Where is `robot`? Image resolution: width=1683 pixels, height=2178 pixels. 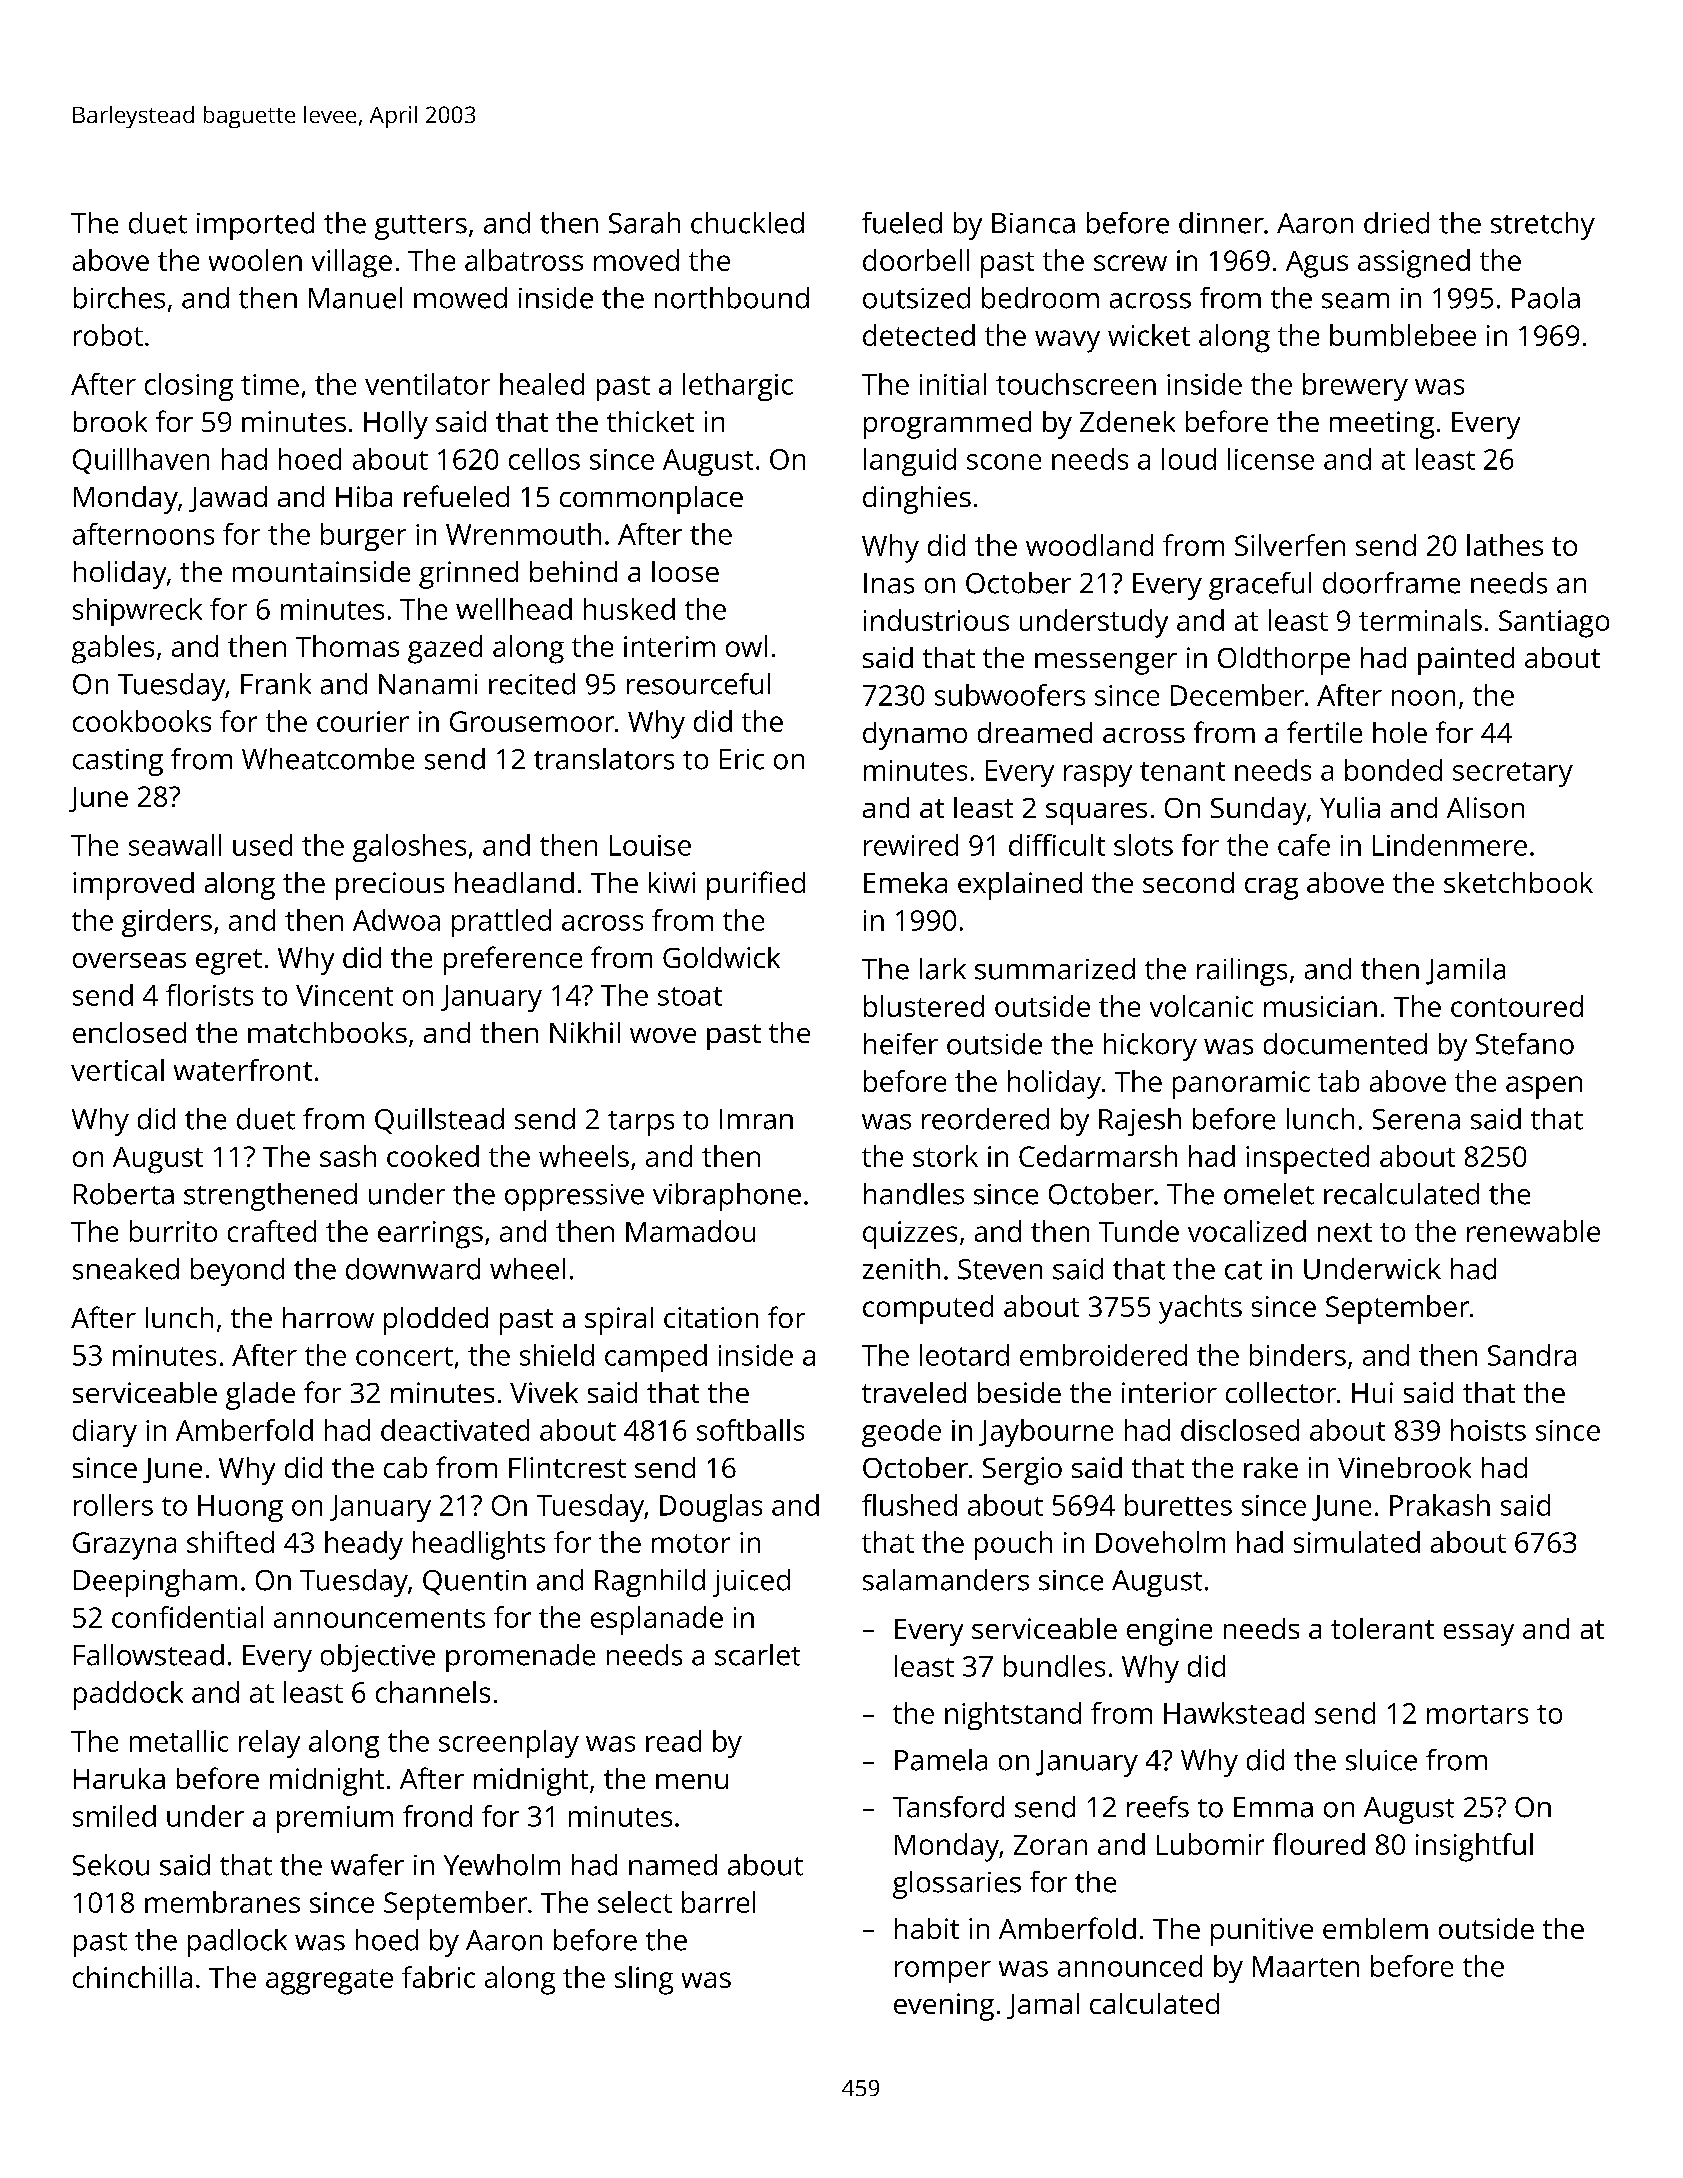 robot is located at coordinates (108, 335).
